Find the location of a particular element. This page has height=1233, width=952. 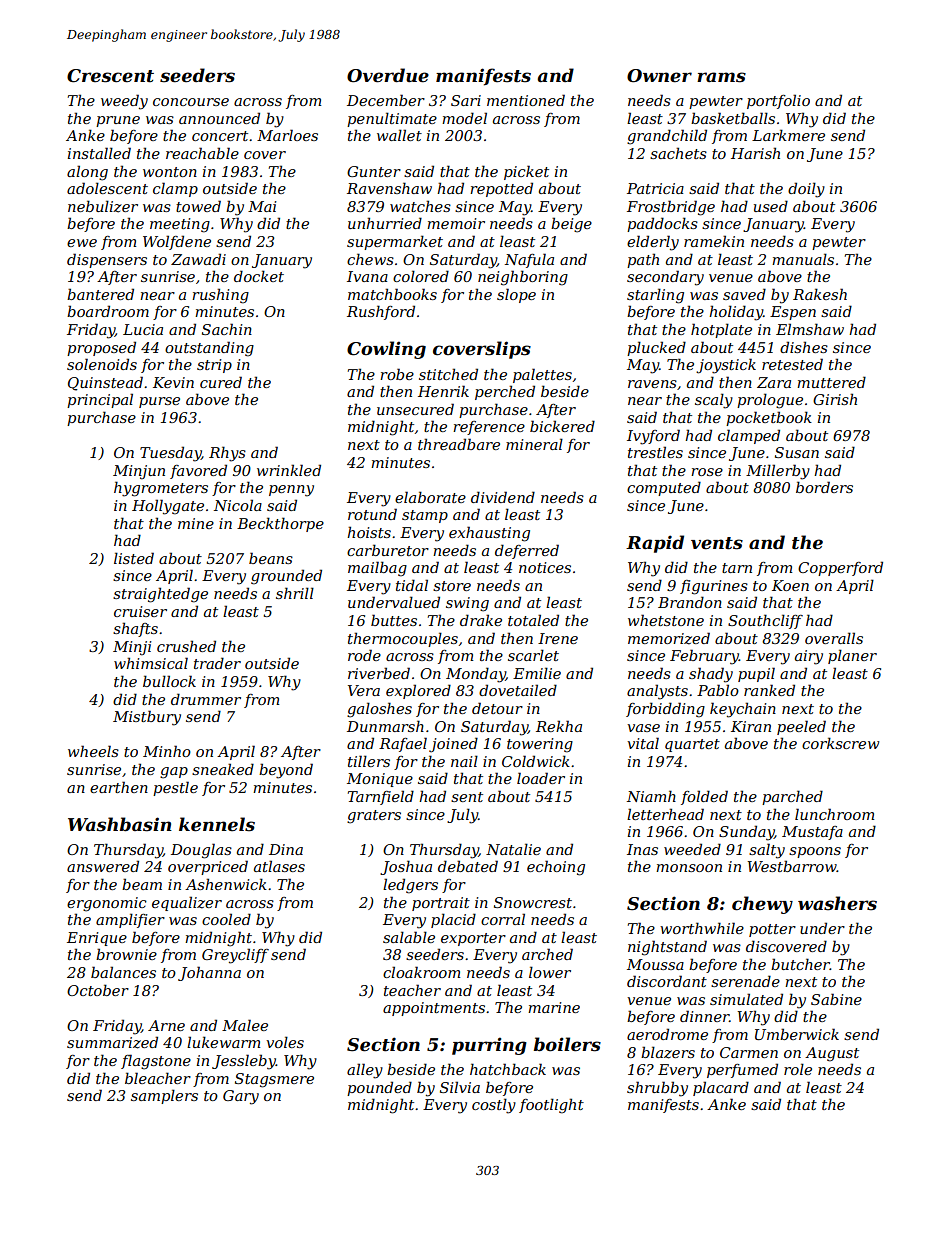

secondary is located at coordinates (665, 278).
